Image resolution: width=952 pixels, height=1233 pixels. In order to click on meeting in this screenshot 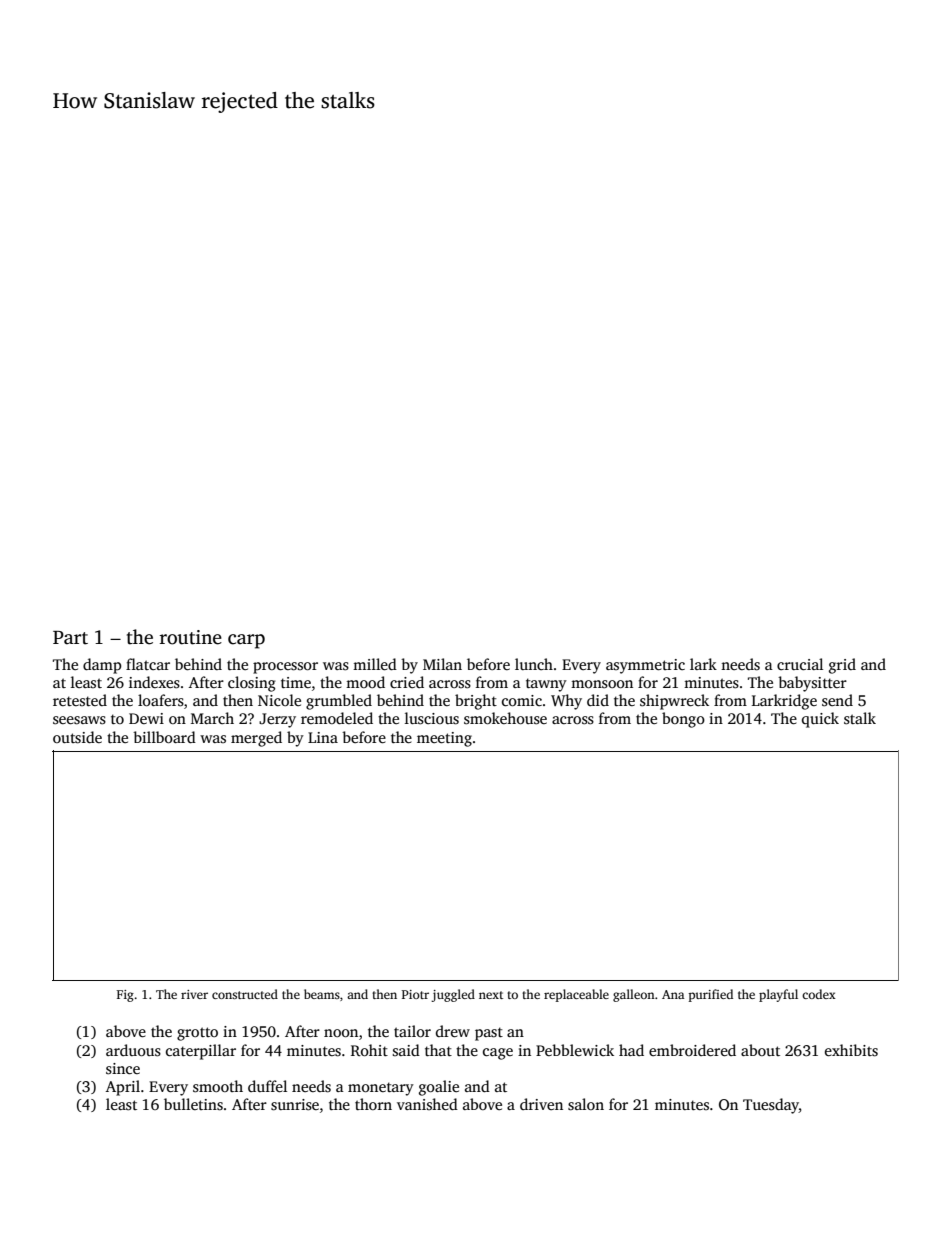, I will do `click(444, 739)`.
